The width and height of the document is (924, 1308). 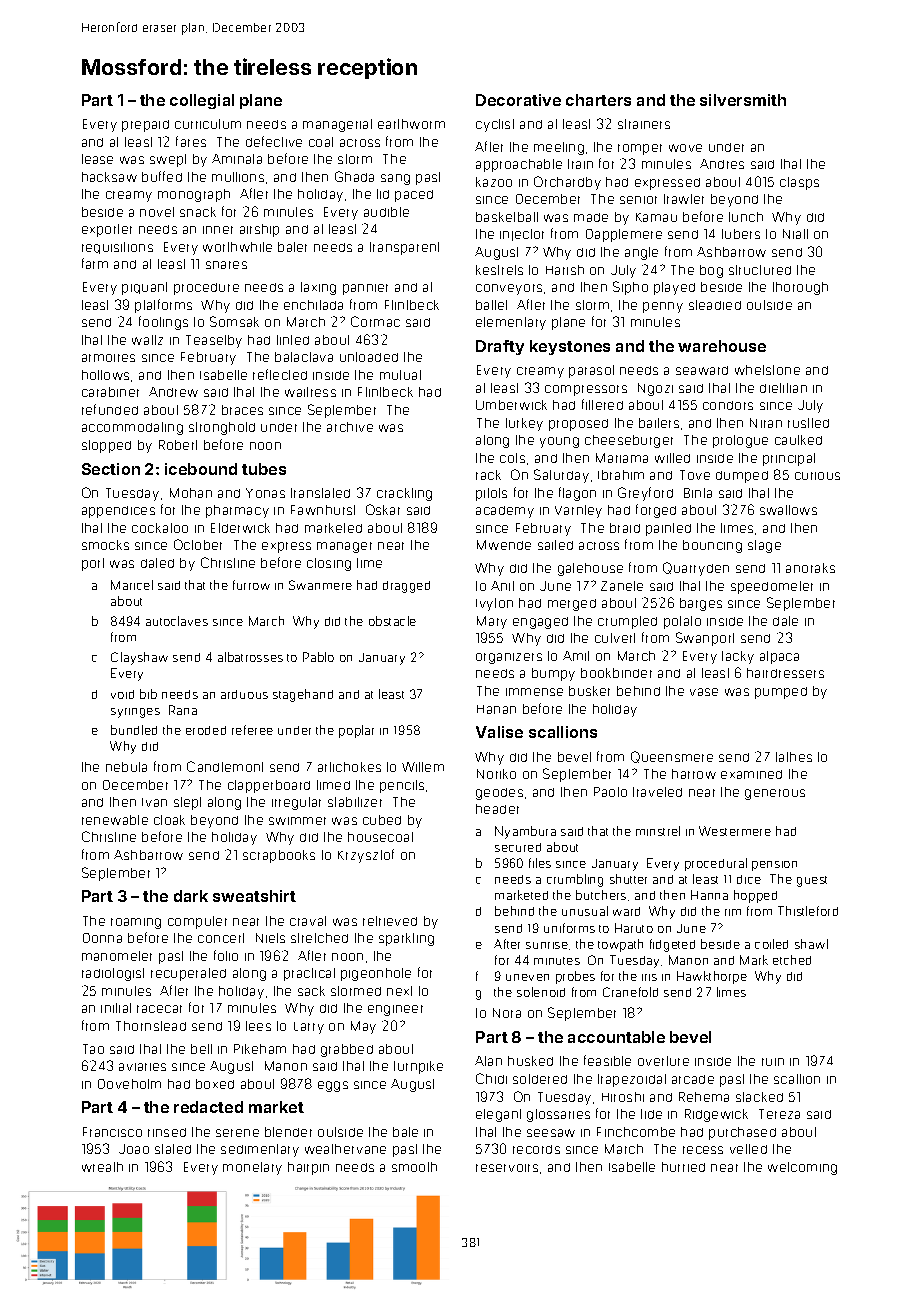 I want to click on cubed, so click(x=382, y=820).
